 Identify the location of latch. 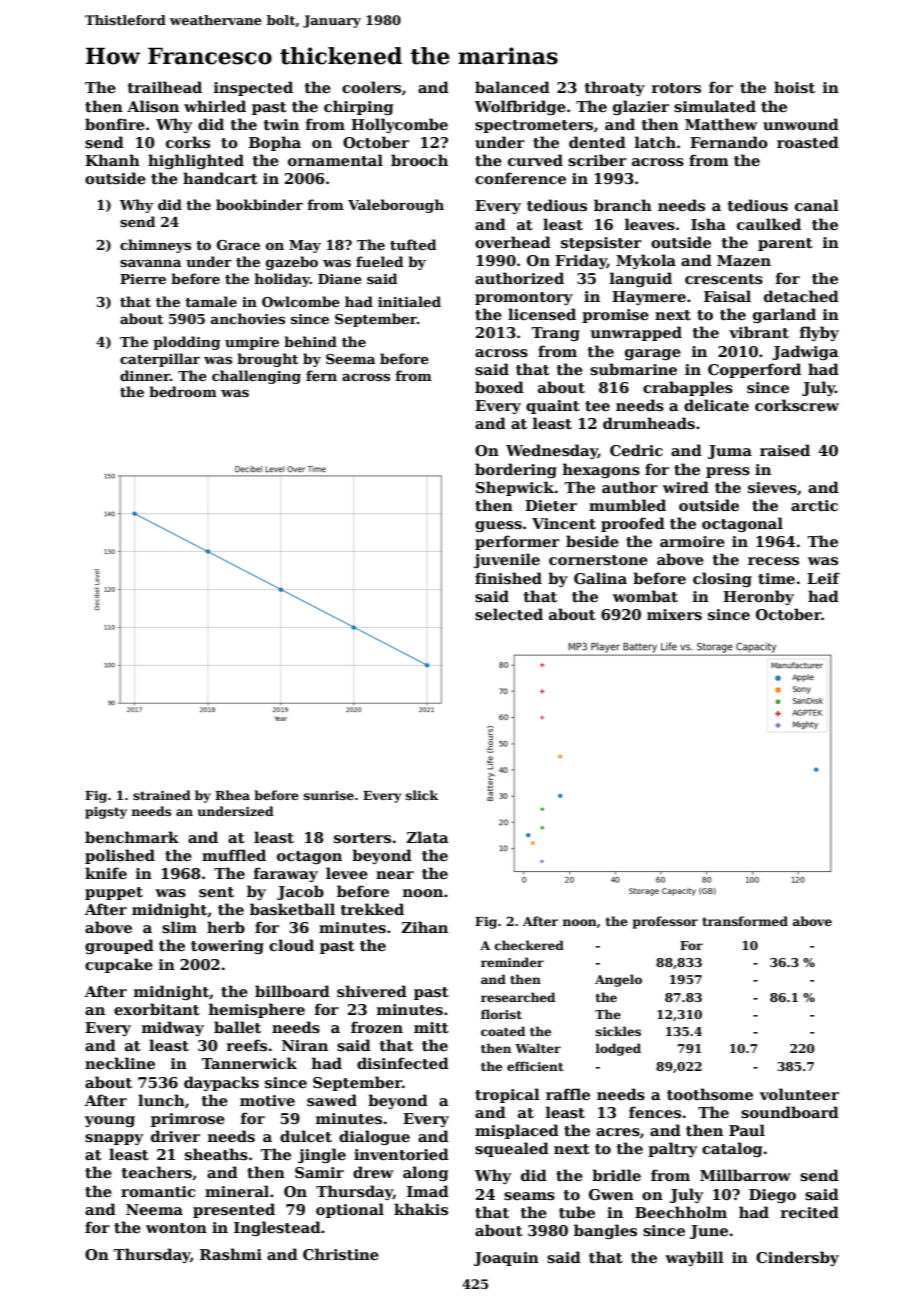
(655, 142).
